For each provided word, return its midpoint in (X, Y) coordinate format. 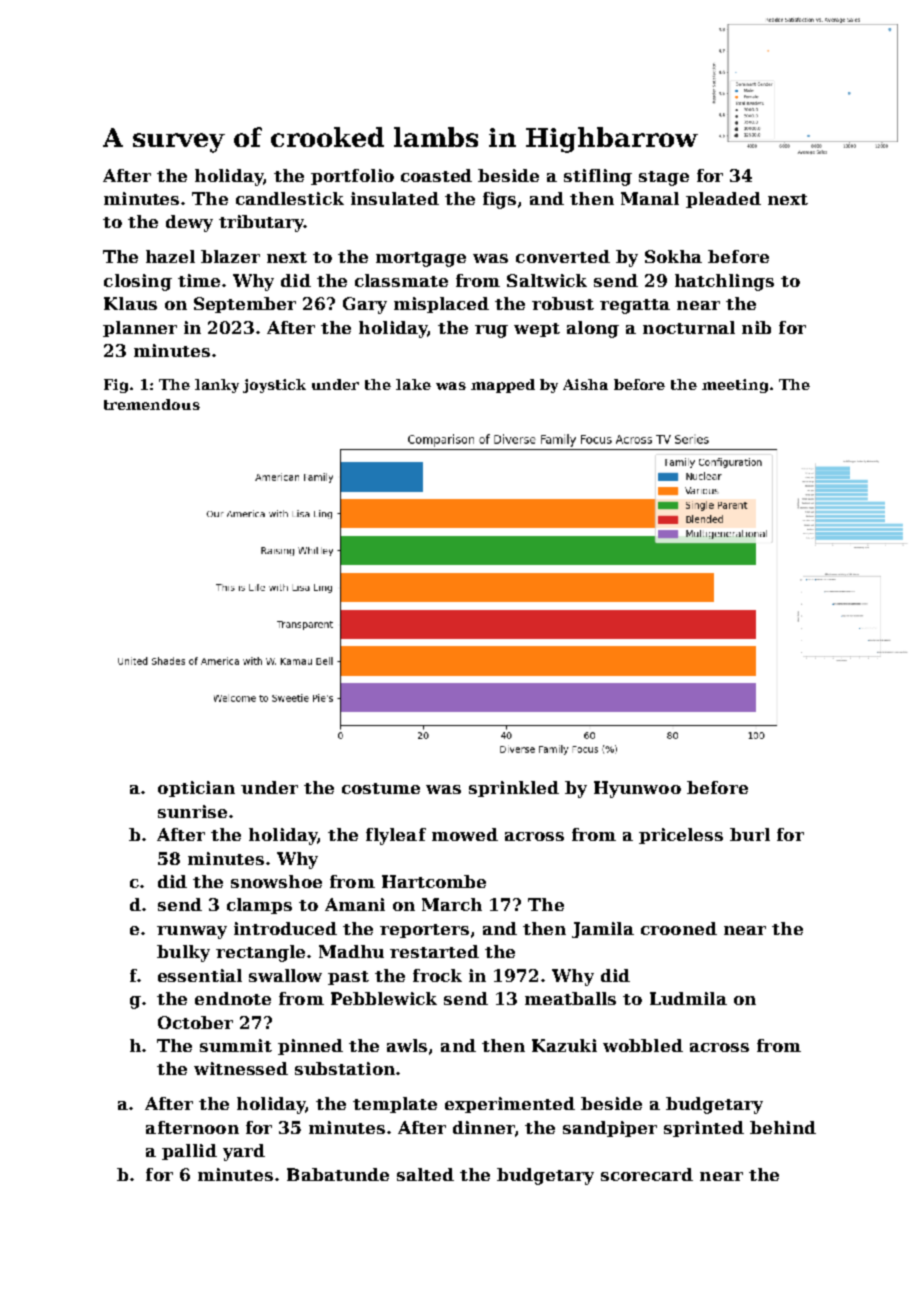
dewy (189, 223)
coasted (436, 175)
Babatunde (338, 1174)
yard (244, 1152)
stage (664, 178)
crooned (679, 928)
